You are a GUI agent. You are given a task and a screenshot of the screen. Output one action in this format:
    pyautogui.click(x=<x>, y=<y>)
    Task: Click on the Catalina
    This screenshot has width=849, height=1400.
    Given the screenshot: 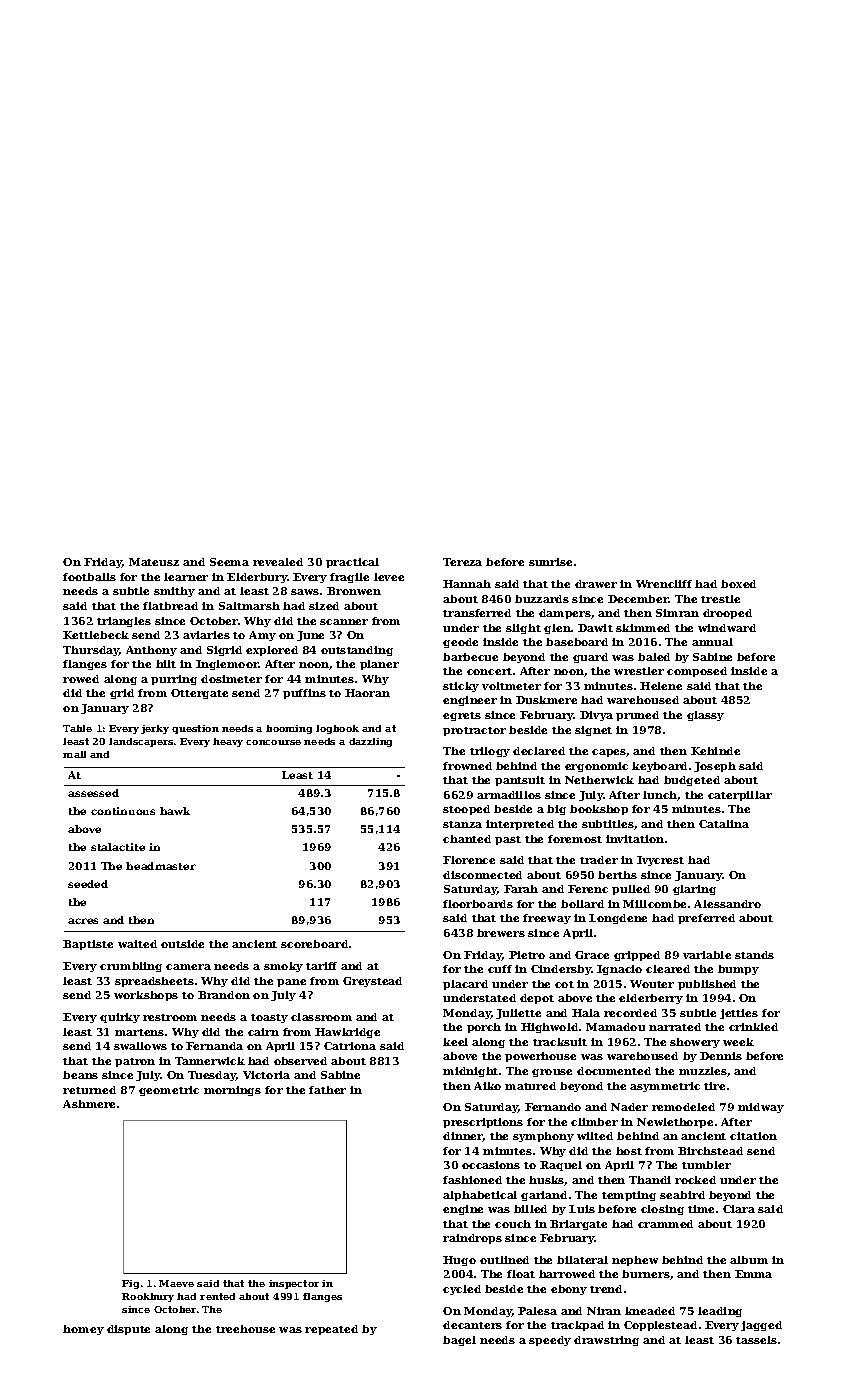 What is the action you would take?
    pyautogui.click(x=724, y=824)
